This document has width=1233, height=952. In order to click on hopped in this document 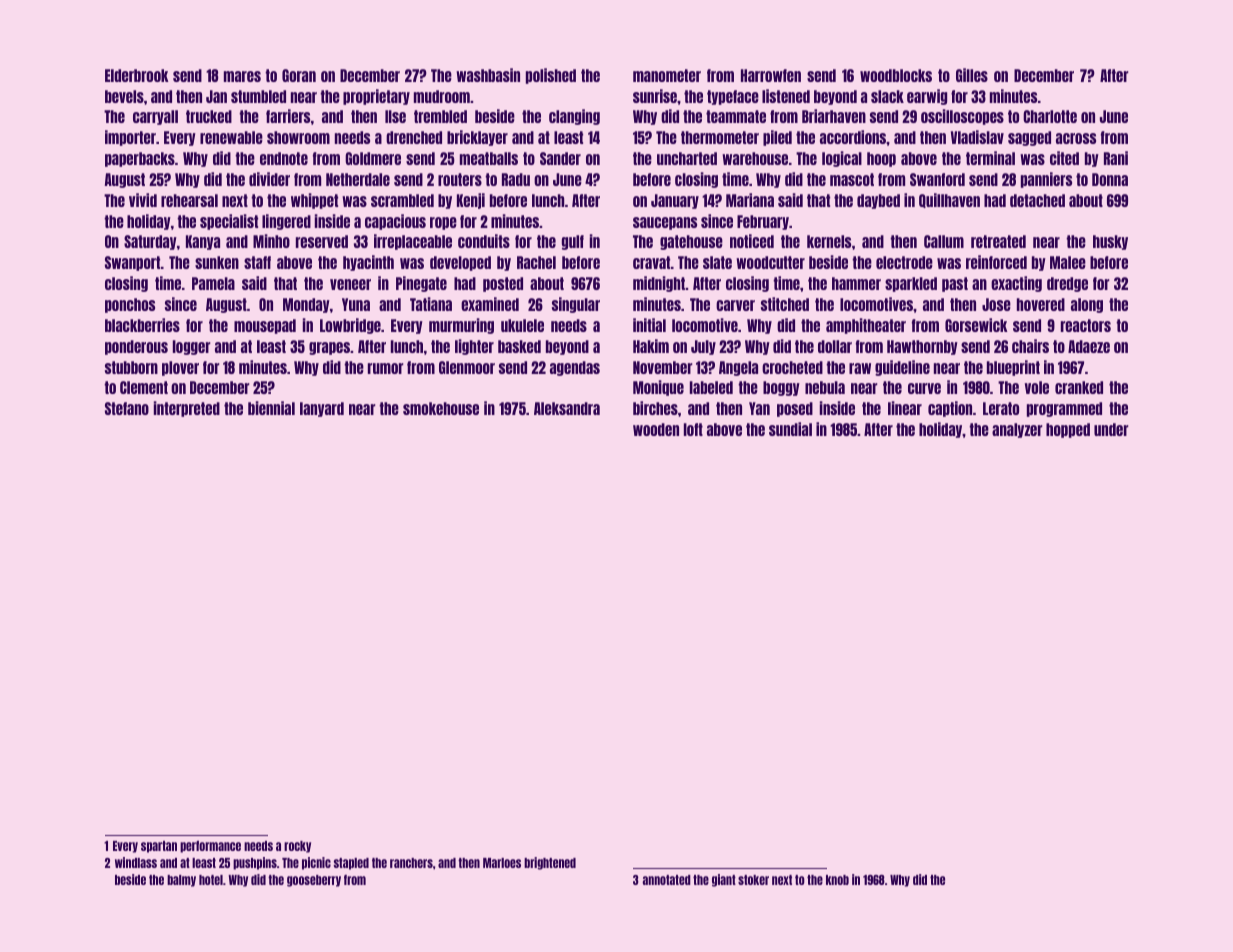, I will do `click(1068, 430)`.
